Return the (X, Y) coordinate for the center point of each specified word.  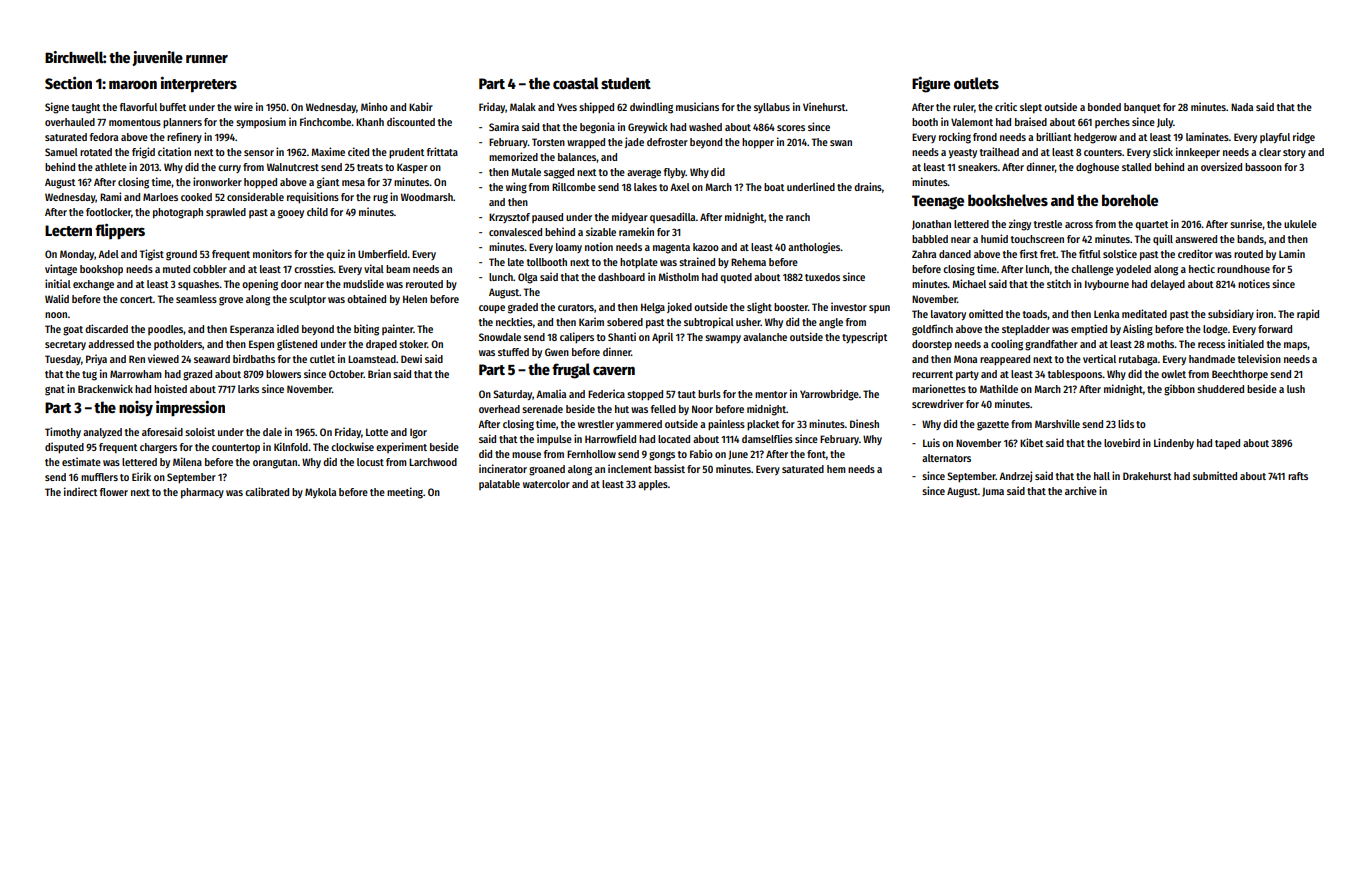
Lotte (377, 432)
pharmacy (202, 493)
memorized (513, 156)
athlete (111, 167)
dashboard (621, 277)
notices (1254, 283)
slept (1031, 108)
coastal (576, 83)
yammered (639, 425)
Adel (108, 254)
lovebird (1122, 442)
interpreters (199, 85)
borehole (1130, 200)
